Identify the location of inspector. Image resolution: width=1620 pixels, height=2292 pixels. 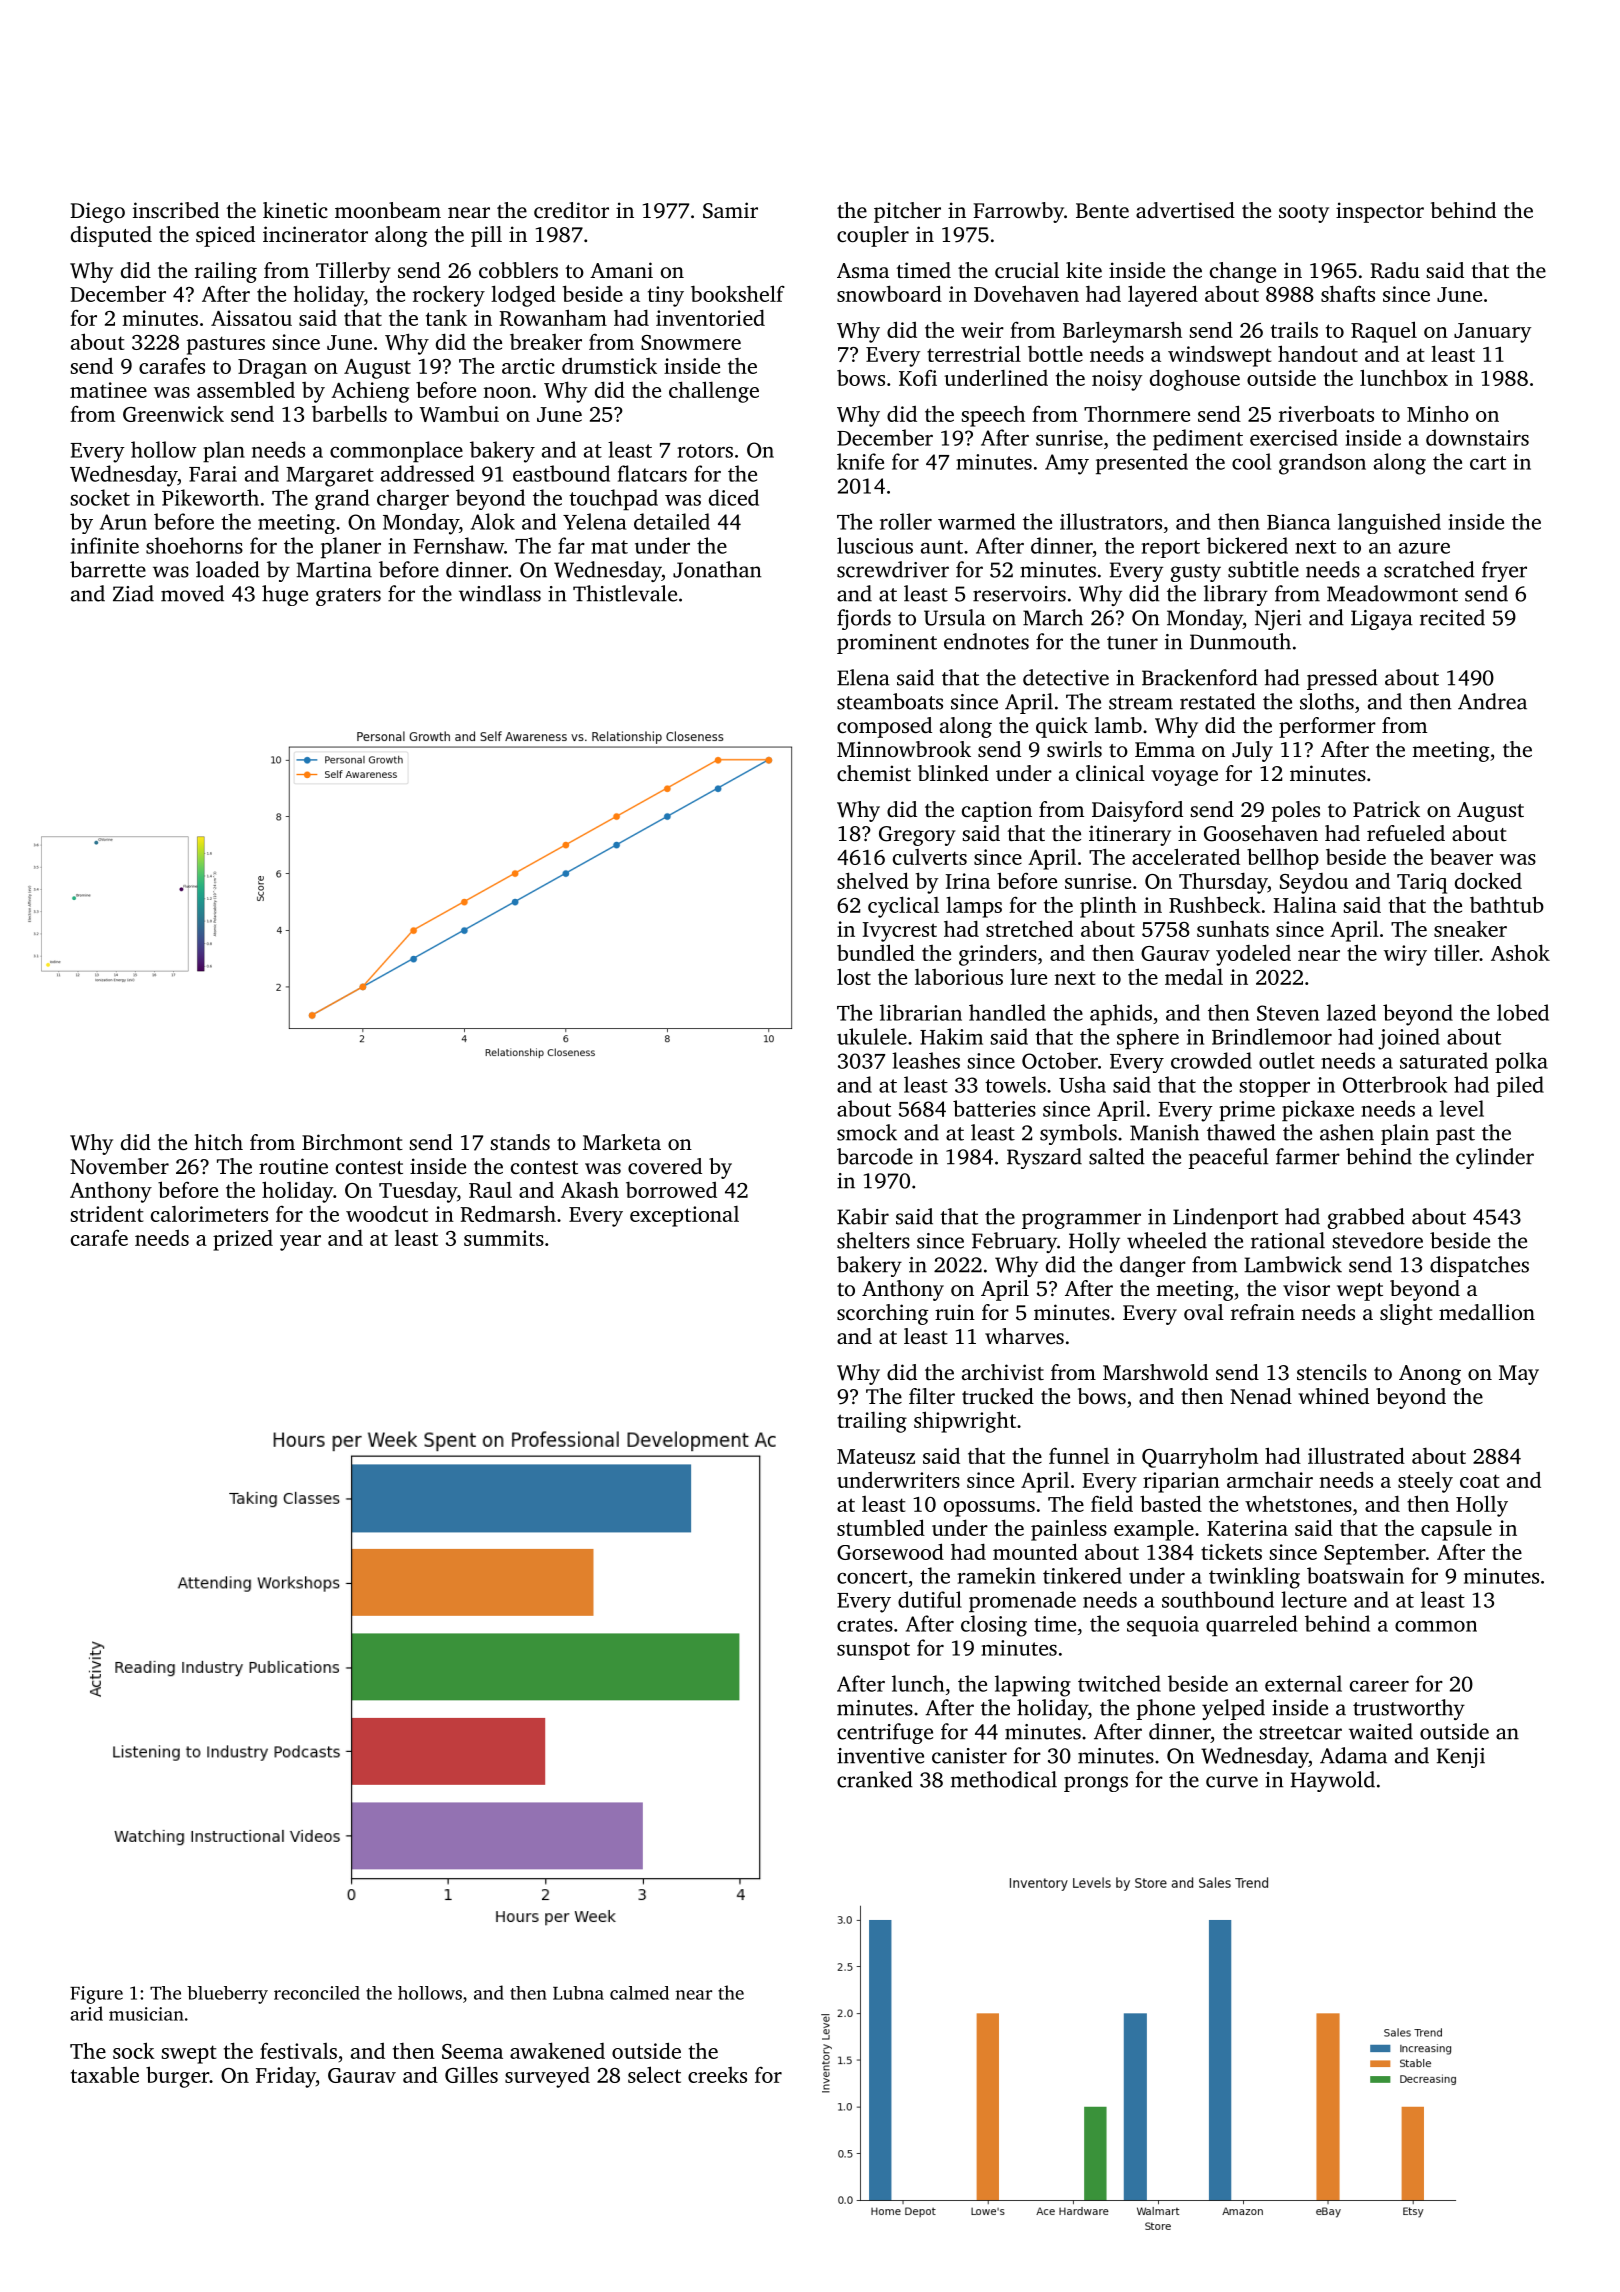
(1380, 212).
